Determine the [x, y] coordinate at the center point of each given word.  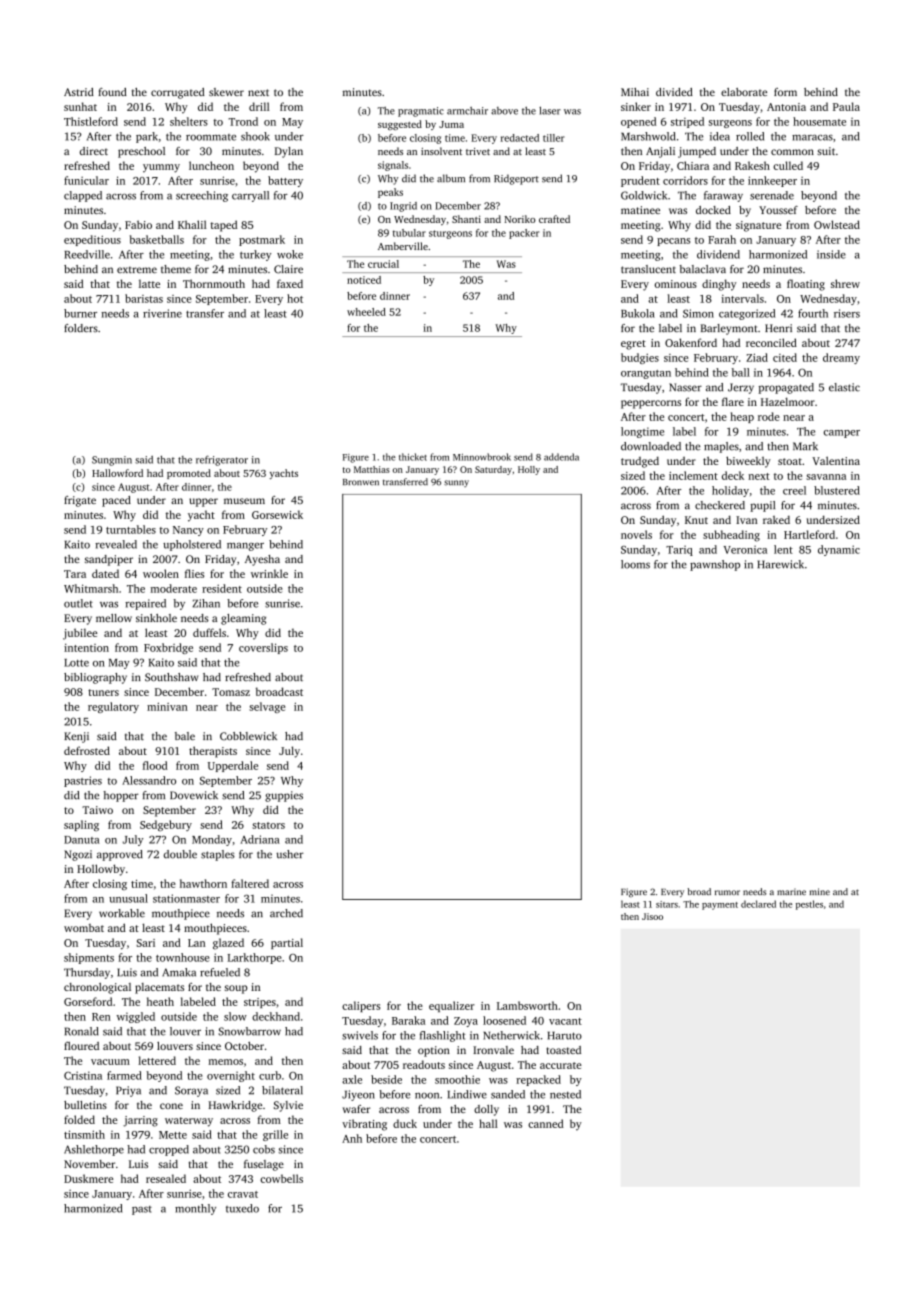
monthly [195, 1209]
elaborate [744, 92]
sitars [667, 904]
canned [546, 1123]
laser [550, 110]
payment [720, 906]
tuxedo [242, 1208]
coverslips [263, 648]
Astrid [79, 92]
